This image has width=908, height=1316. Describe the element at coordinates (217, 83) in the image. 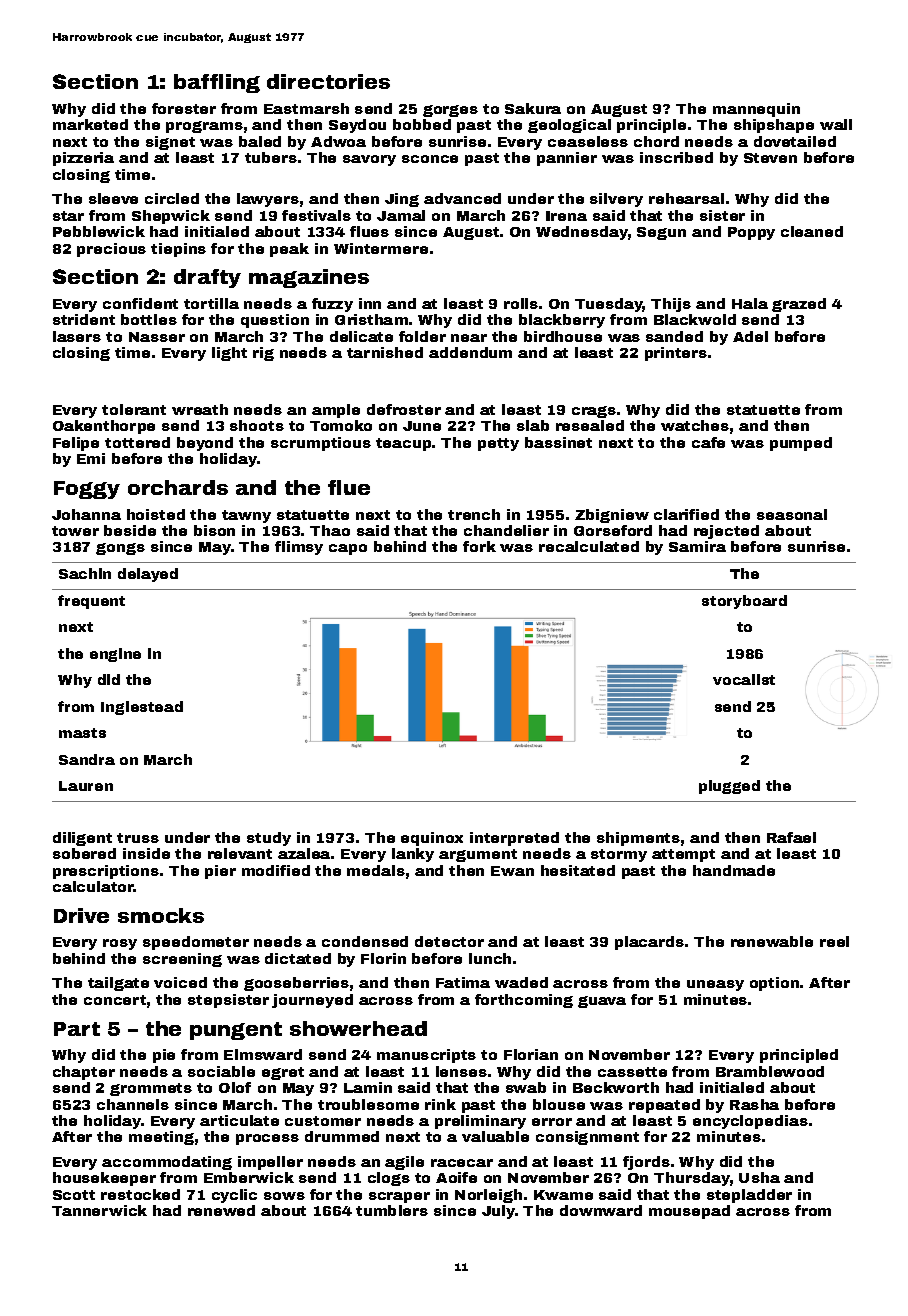

I see `baffling` at that location.
